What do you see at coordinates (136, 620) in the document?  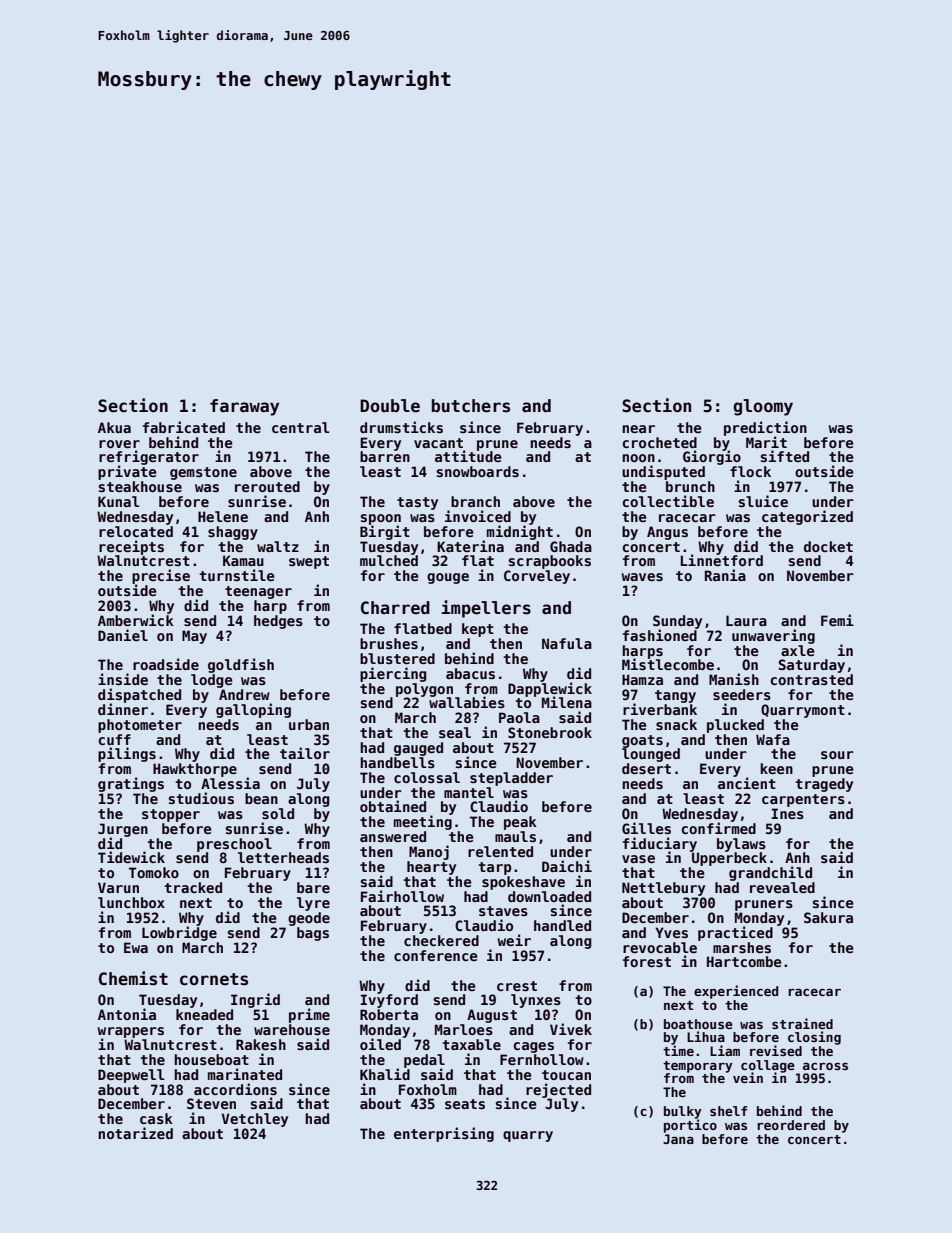 I see `Amberwick` at bounding box center [136, 620].
